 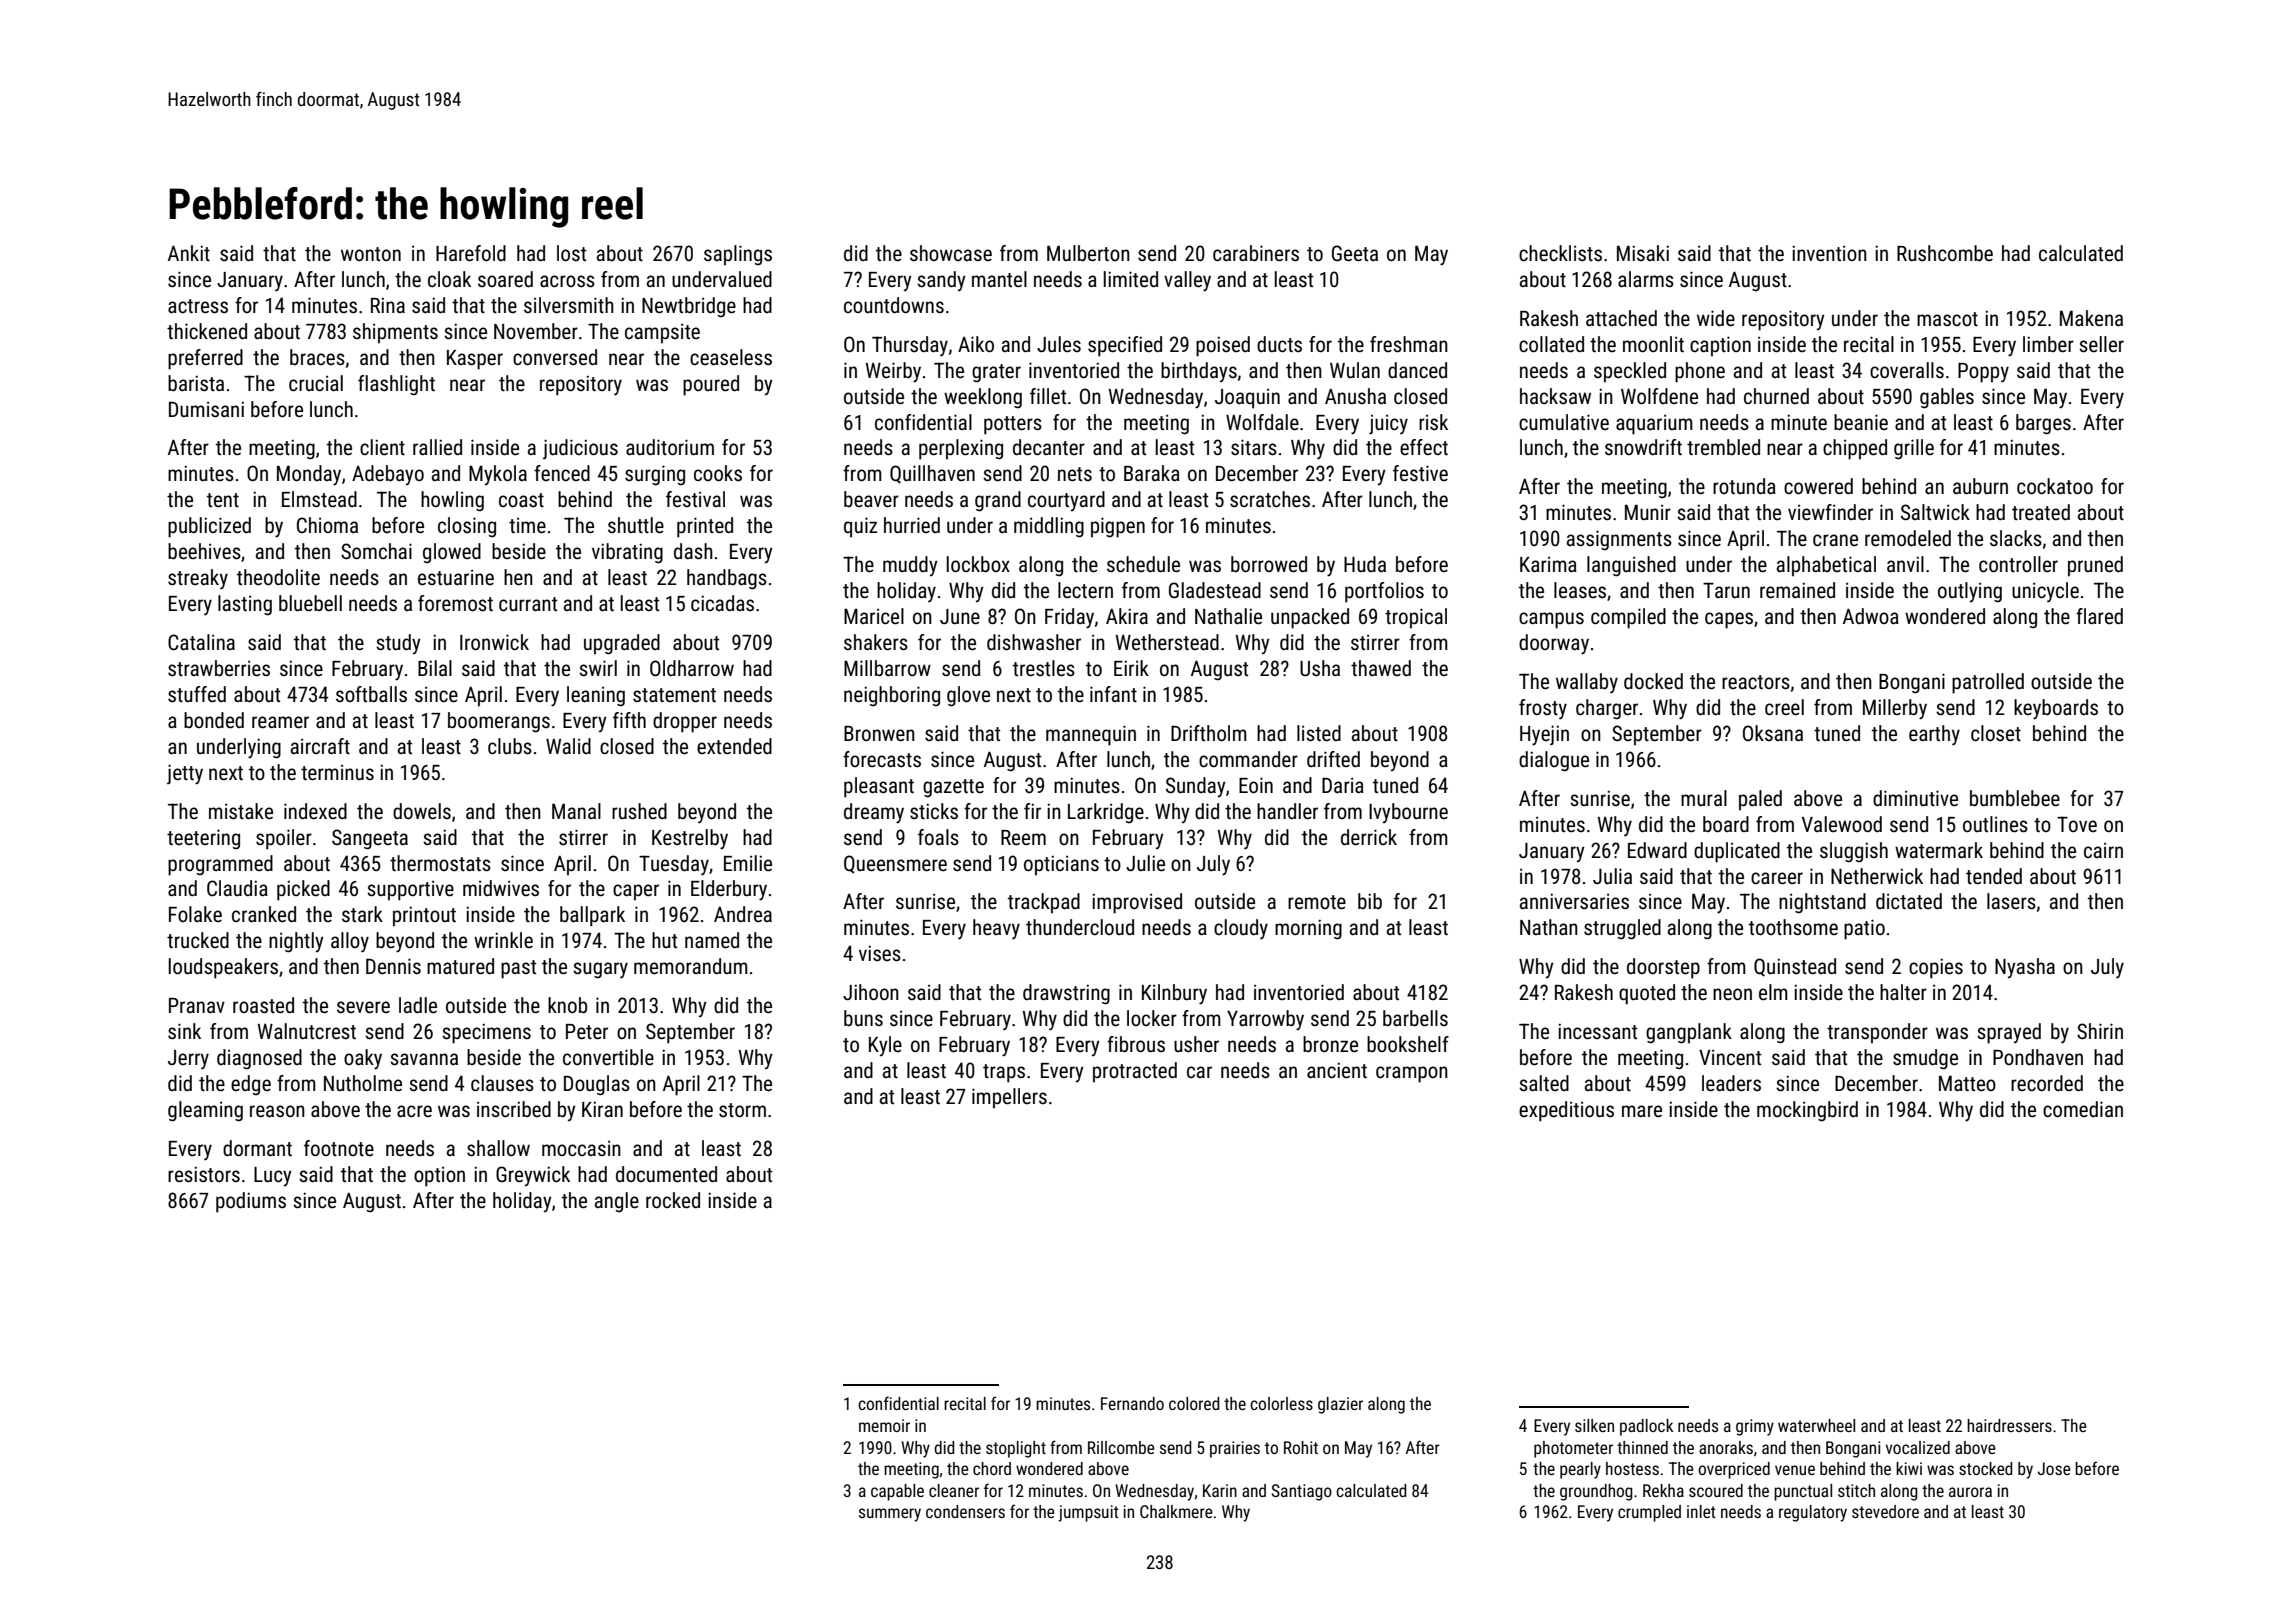 I want to click on jumpsuit, so click(x=1089, y=1513).
